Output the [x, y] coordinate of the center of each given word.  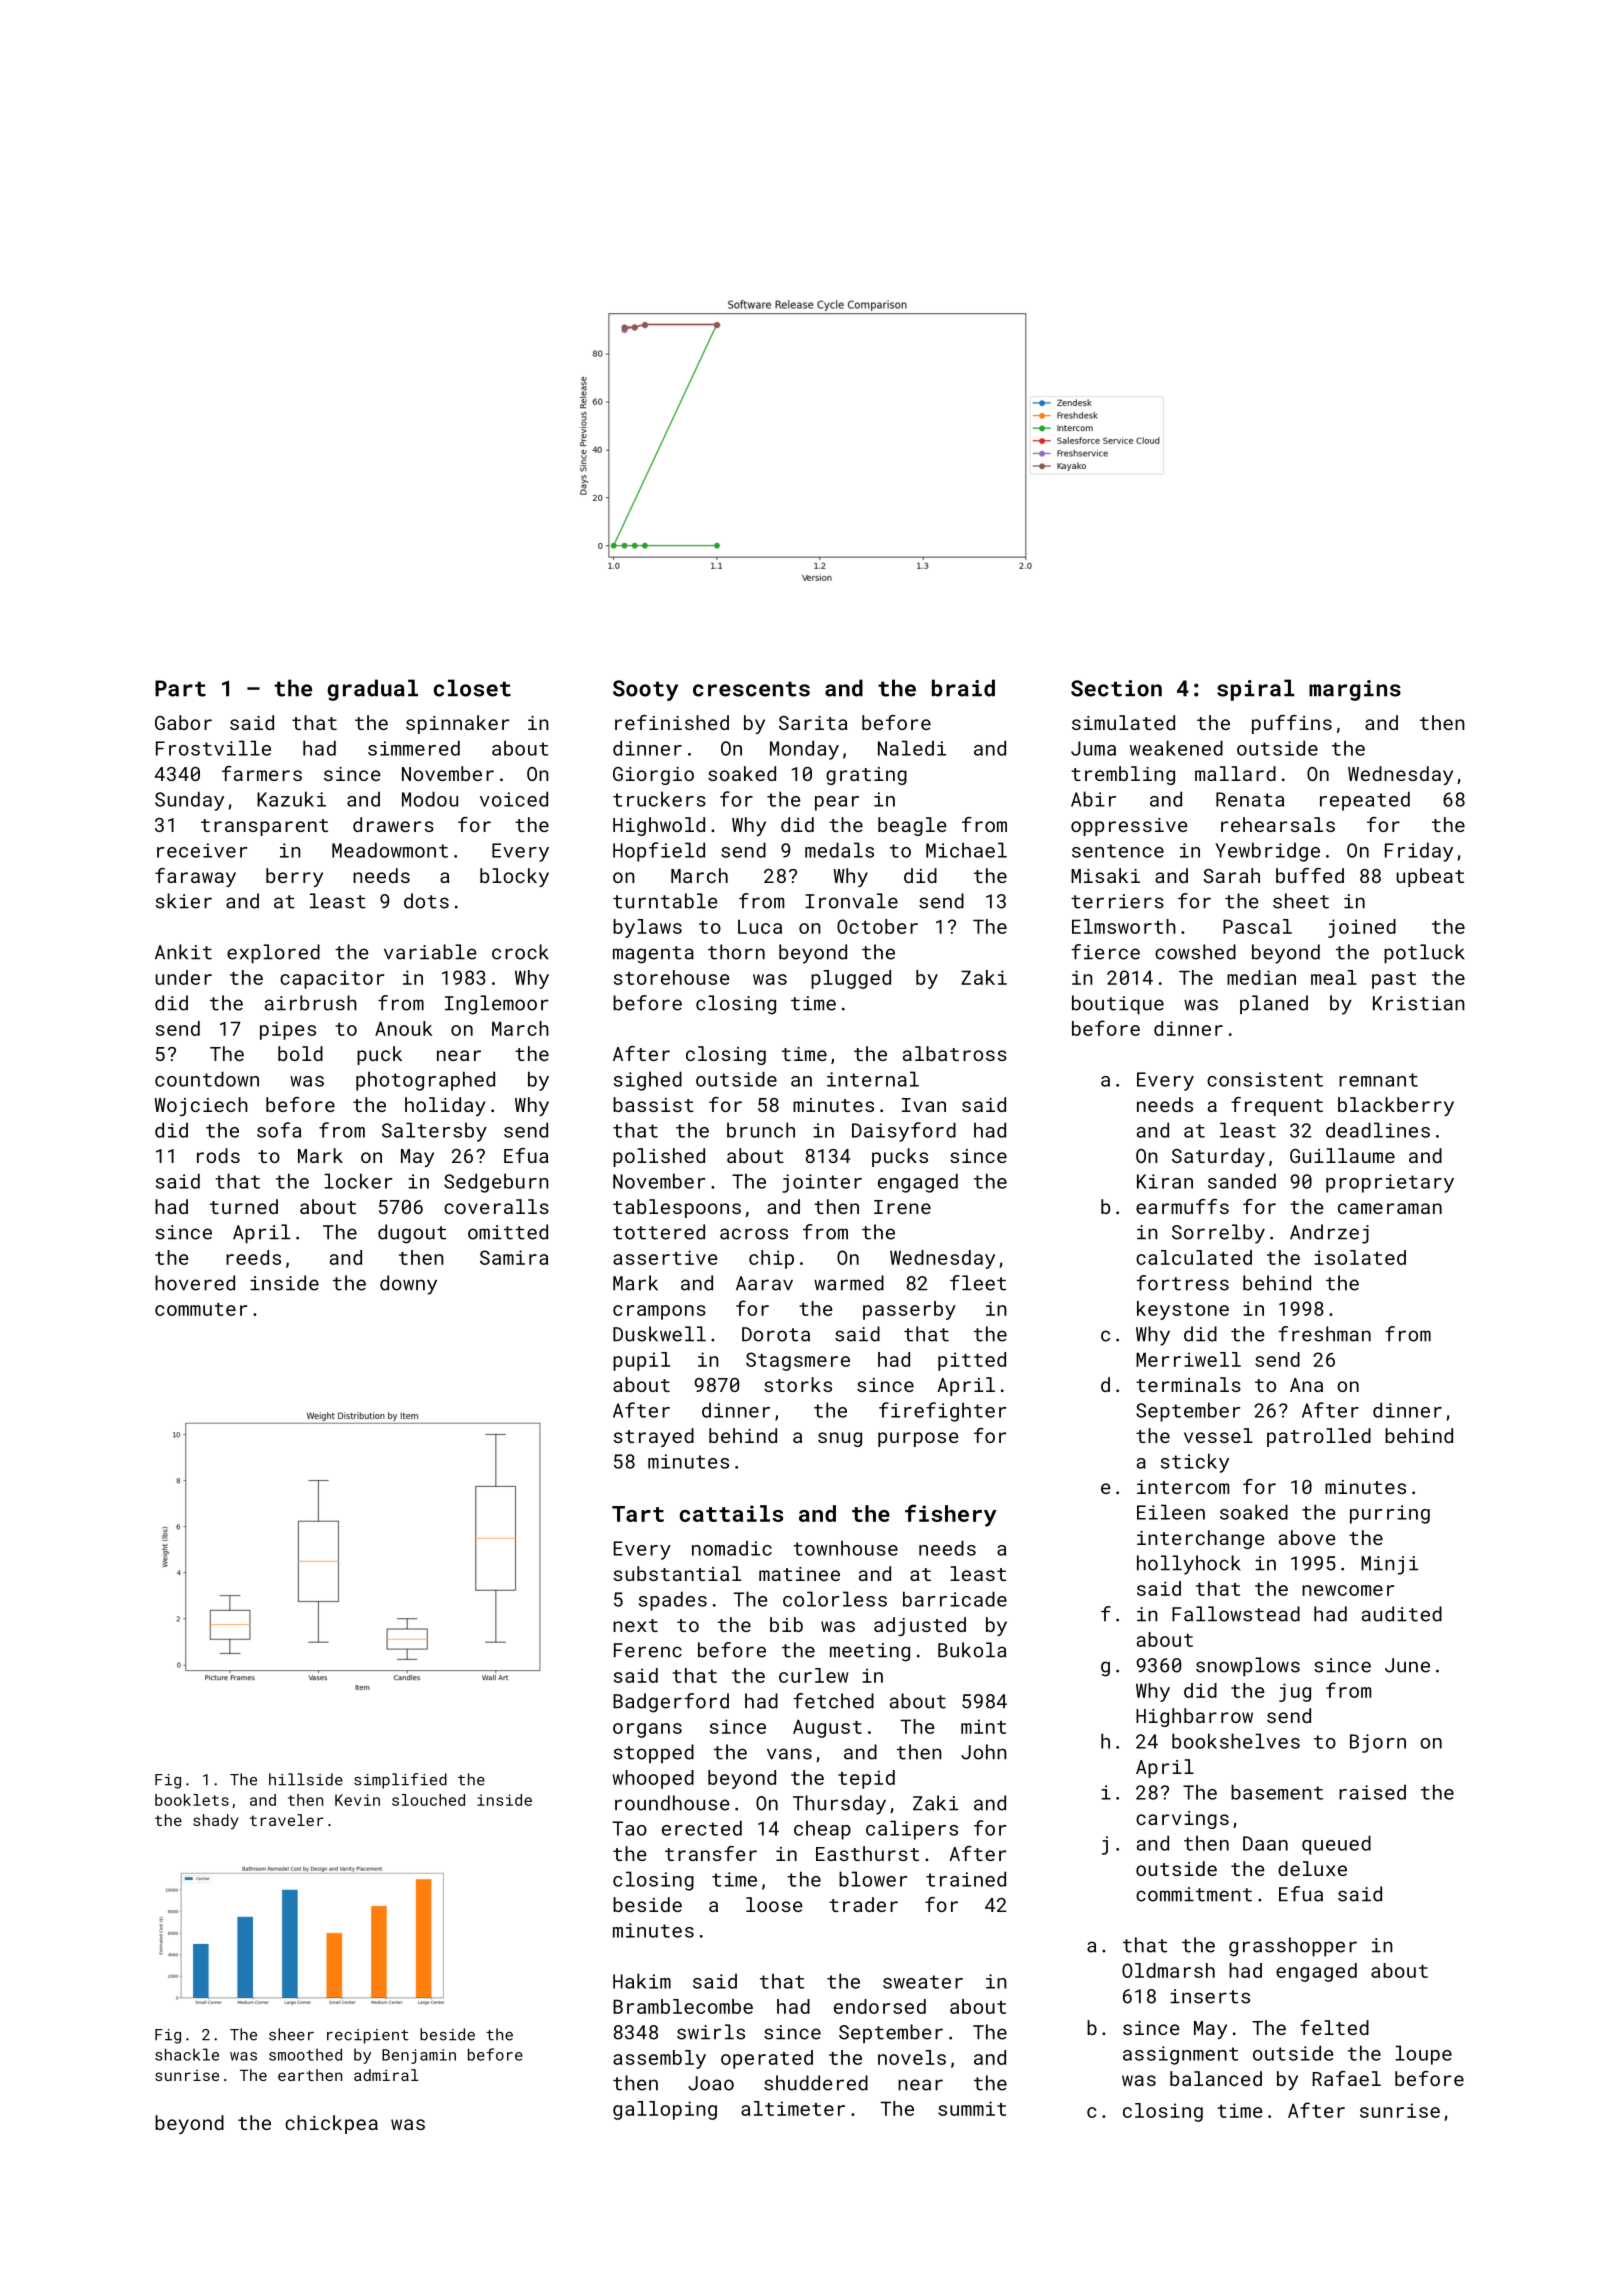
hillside [306, 1779]
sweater [923, 1982]
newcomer [1348, 1590]
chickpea [331, 2124]
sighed [648, 1081]
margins [1355, 690]
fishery [951, 1515]
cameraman [1390, 1208]
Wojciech [201, 1106]
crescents [751, 689]
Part [180, 688]
